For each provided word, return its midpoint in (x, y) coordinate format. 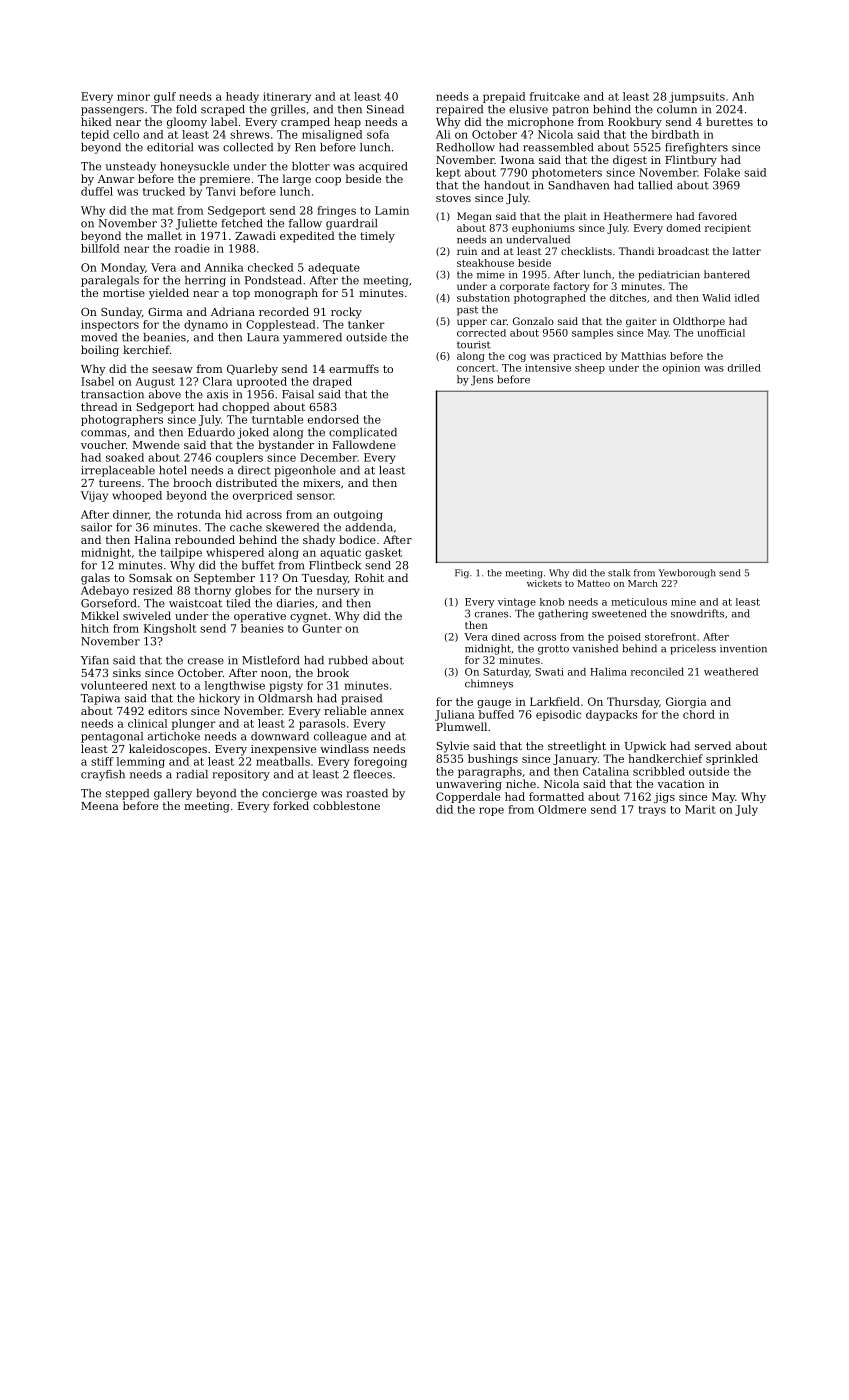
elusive (528, 109)
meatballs (283, 761)
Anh (743, 96)
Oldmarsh (285, 698)
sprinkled (732, 759)
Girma (165, 312)
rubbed (348, 660)
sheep (590, 369)
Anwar (116, 179)
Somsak (150, 577)
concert (476, 368)
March (643, 583)
